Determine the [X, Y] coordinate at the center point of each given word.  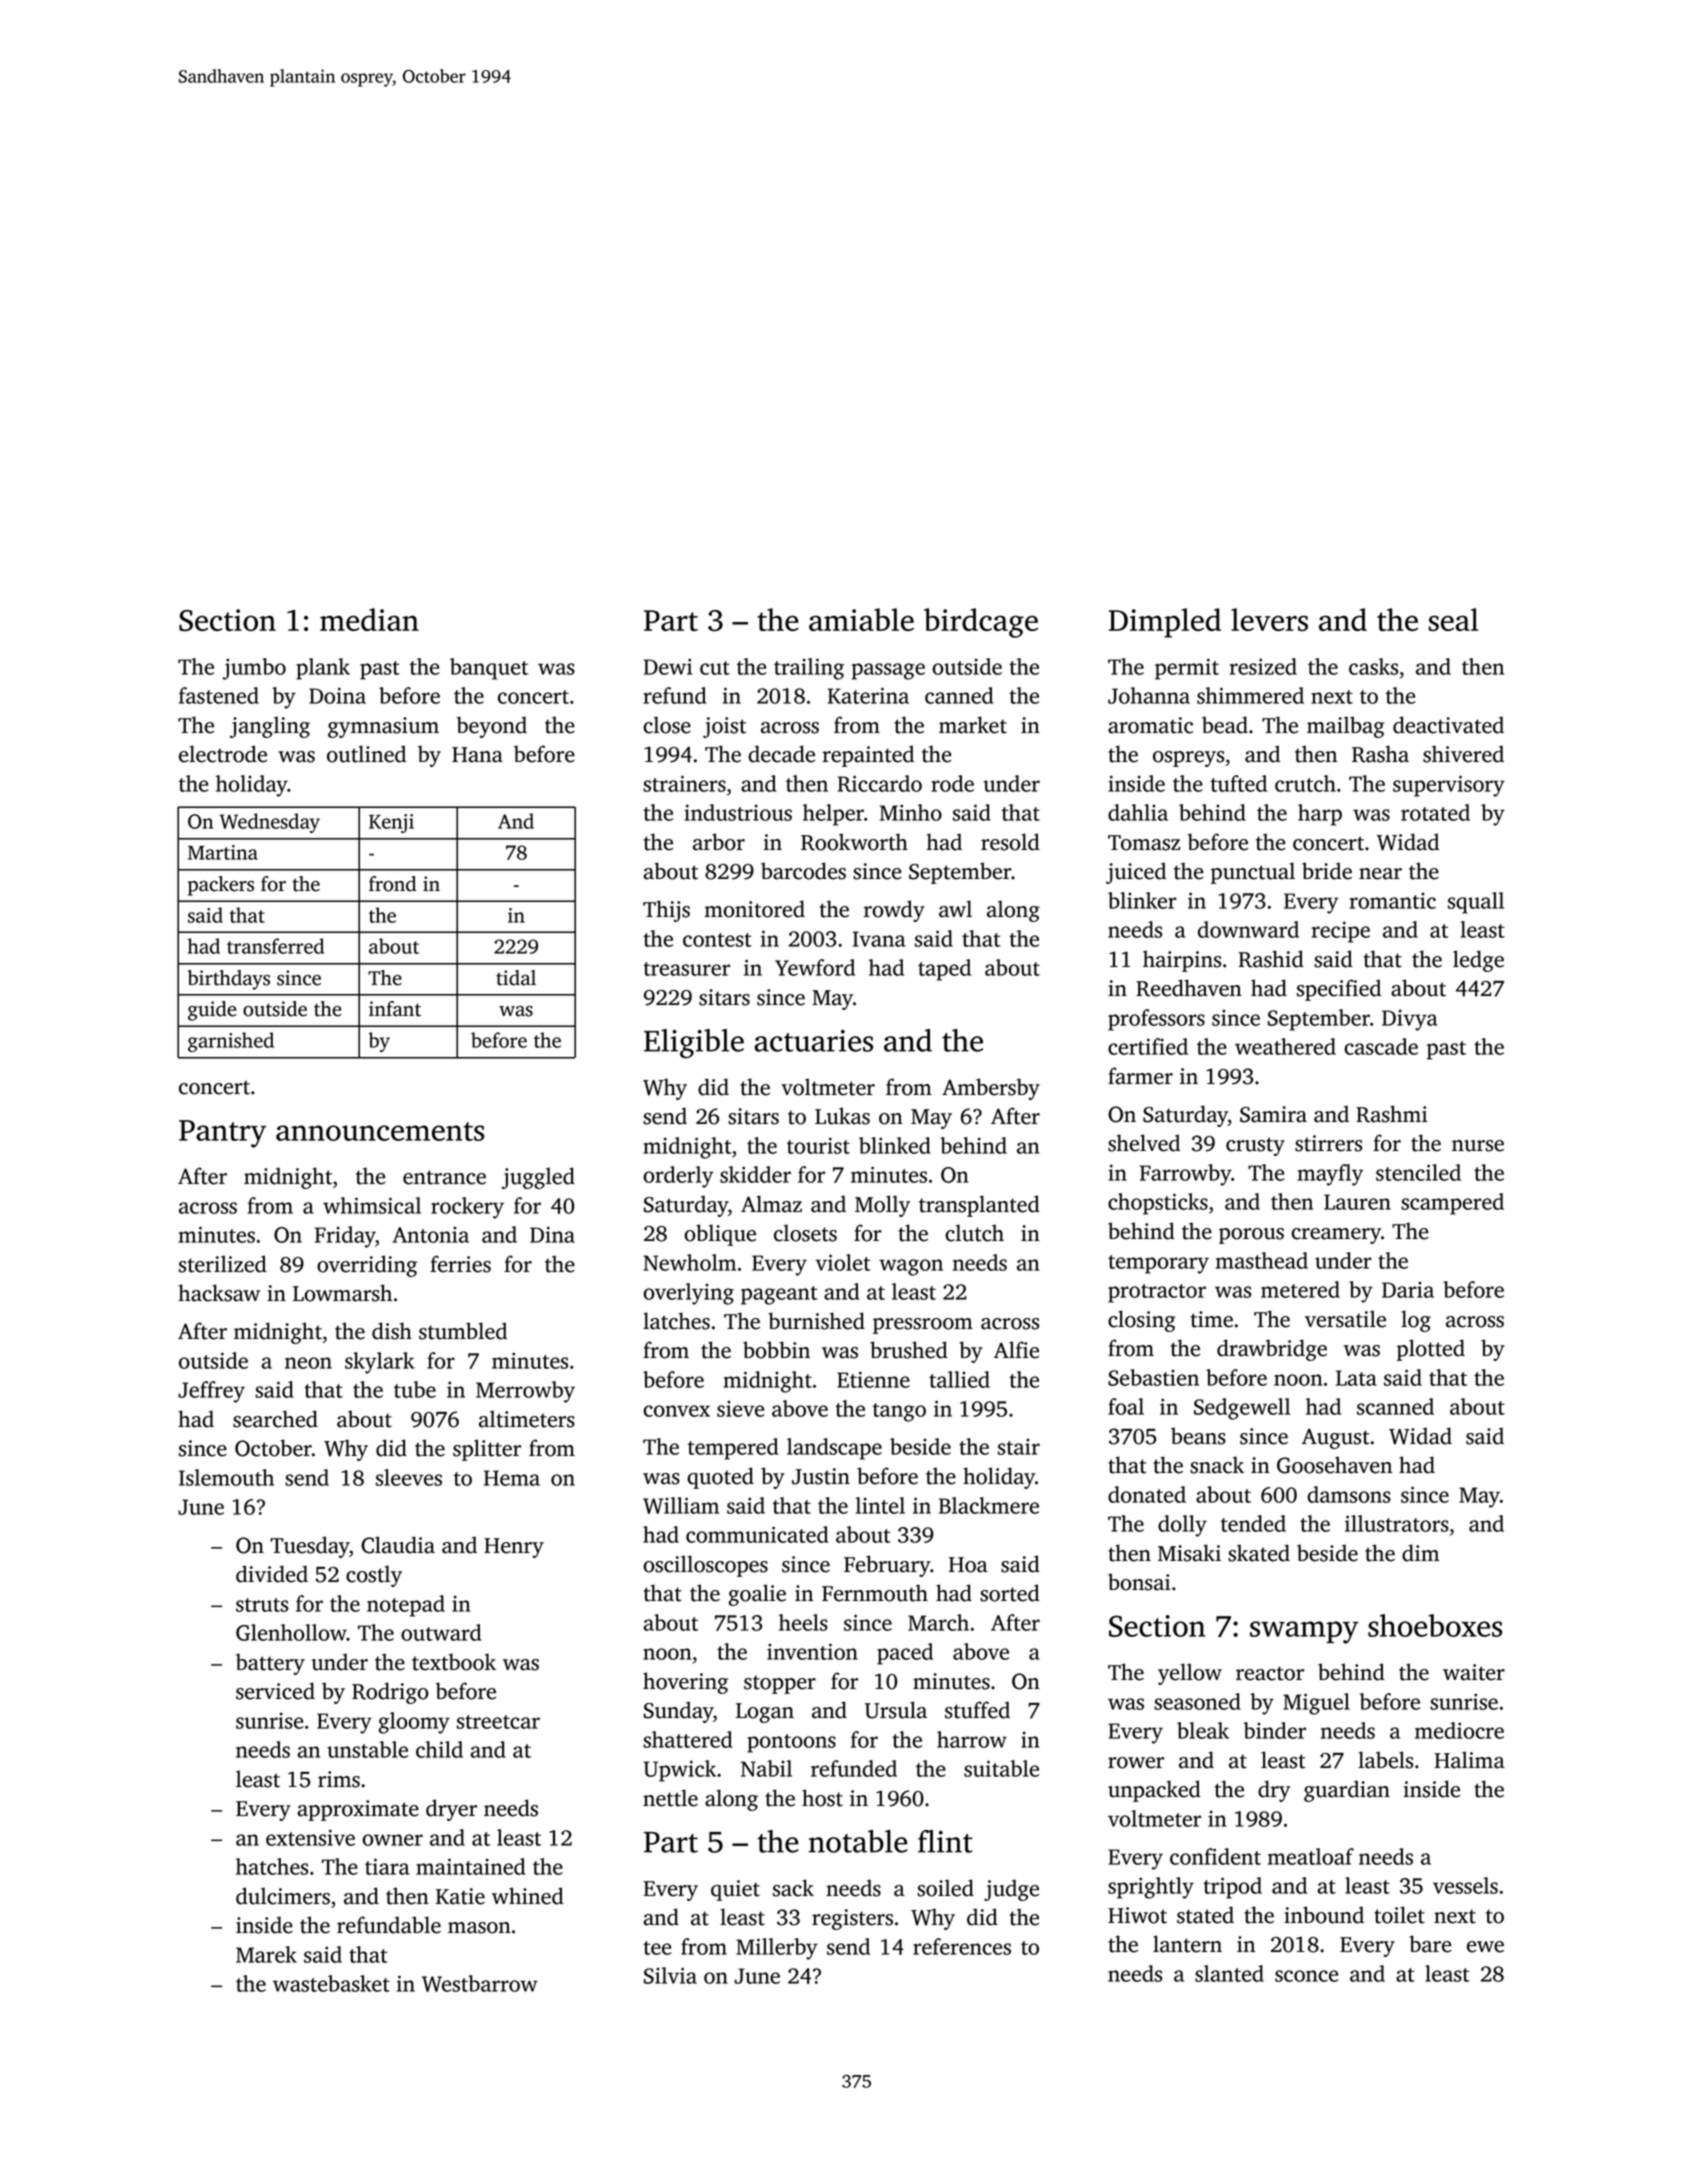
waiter [1474, 1672]
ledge [1478, 961]
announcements [380, 1131]
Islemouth [226, 1477]
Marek [266, 1954]
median [369, 619]
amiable [861, 619]
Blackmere [989, 1505]
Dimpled [1165, 623]
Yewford [815, 967]
